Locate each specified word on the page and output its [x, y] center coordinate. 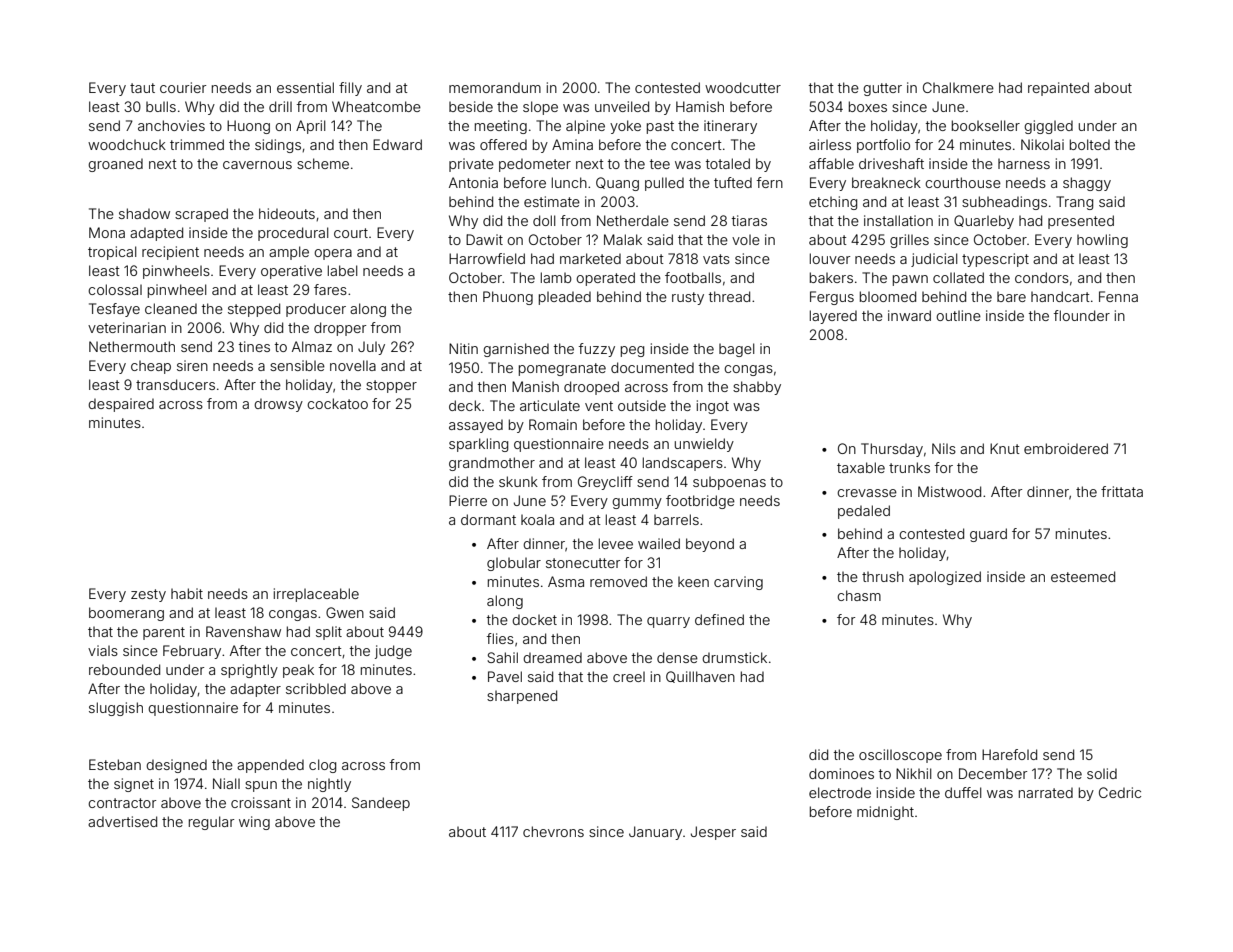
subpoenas [729, 483]
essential [305, 87]
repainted [1058, 89]
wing [254, 823]
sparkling [478, 445]
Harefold [1009, 754]
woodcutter [743, 87]
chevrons [553, 831]
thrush [883, 576]
